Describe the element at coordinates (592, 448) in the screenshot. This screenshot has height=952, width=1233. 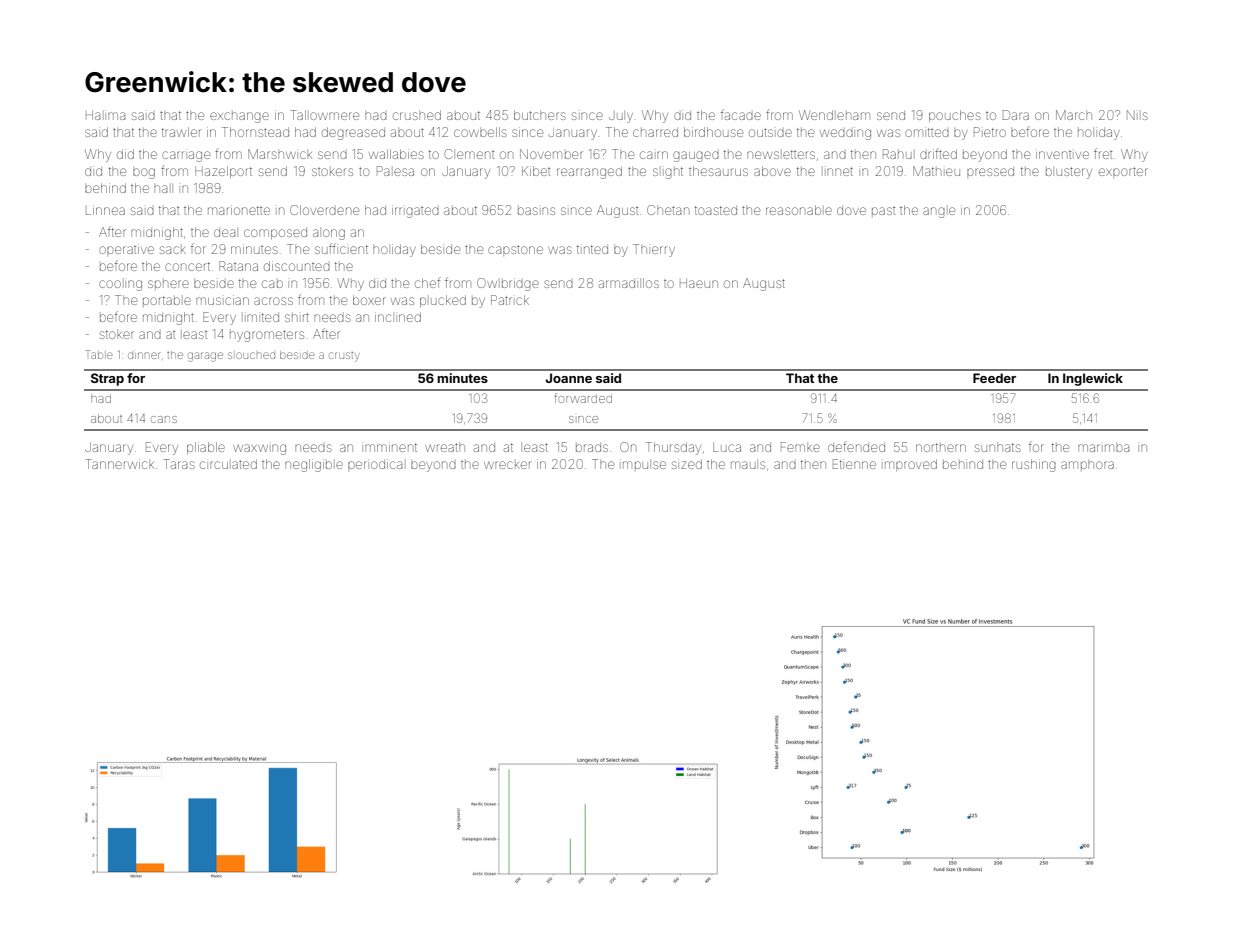
I see `brads` at that location.
